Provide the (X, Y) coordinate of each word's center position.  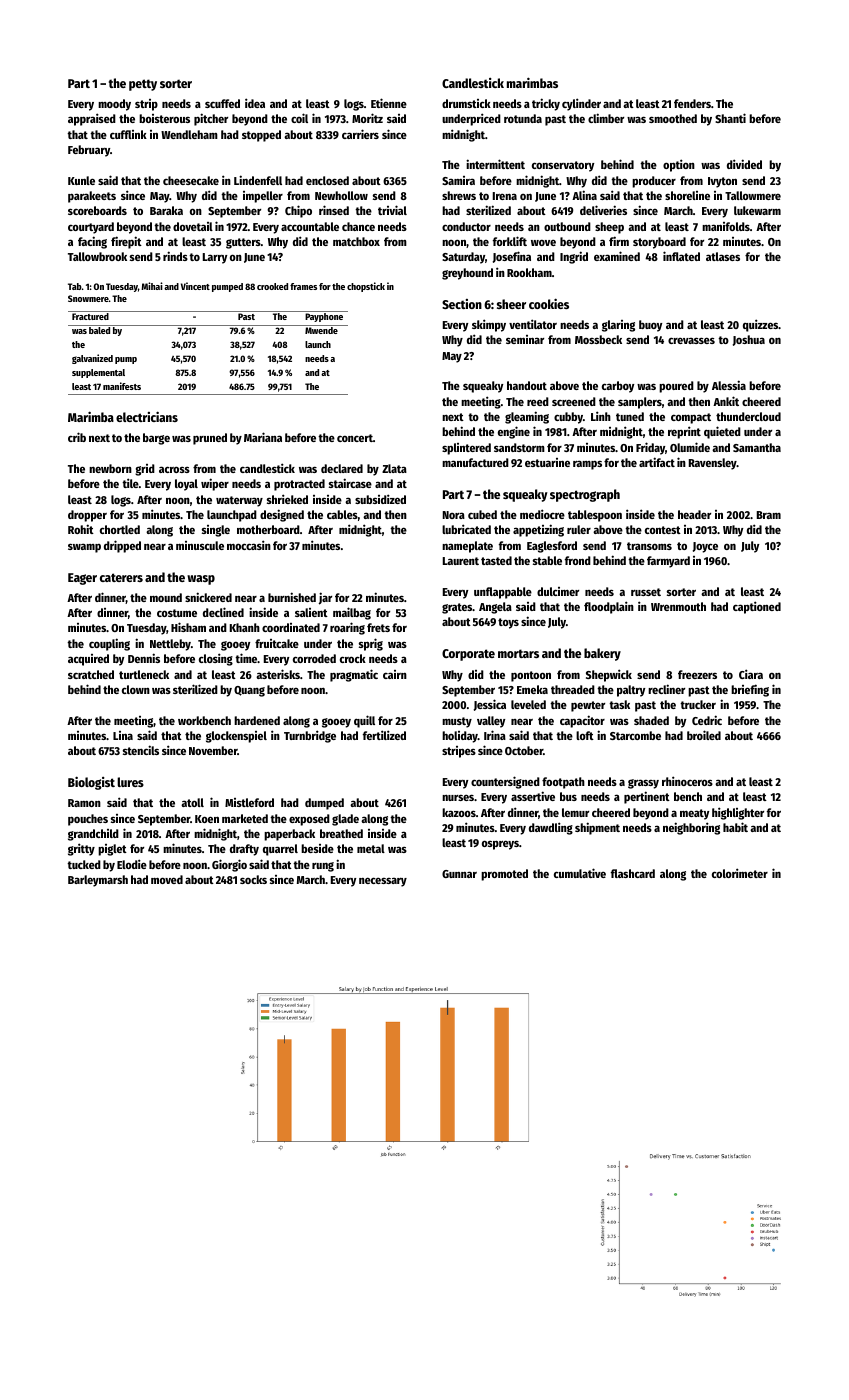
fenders (692, 103)
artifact (657, 462)
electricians (147, 416)
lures (130, 782)
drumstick (466, 103)
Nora (454, 515)
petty (143, 85)
